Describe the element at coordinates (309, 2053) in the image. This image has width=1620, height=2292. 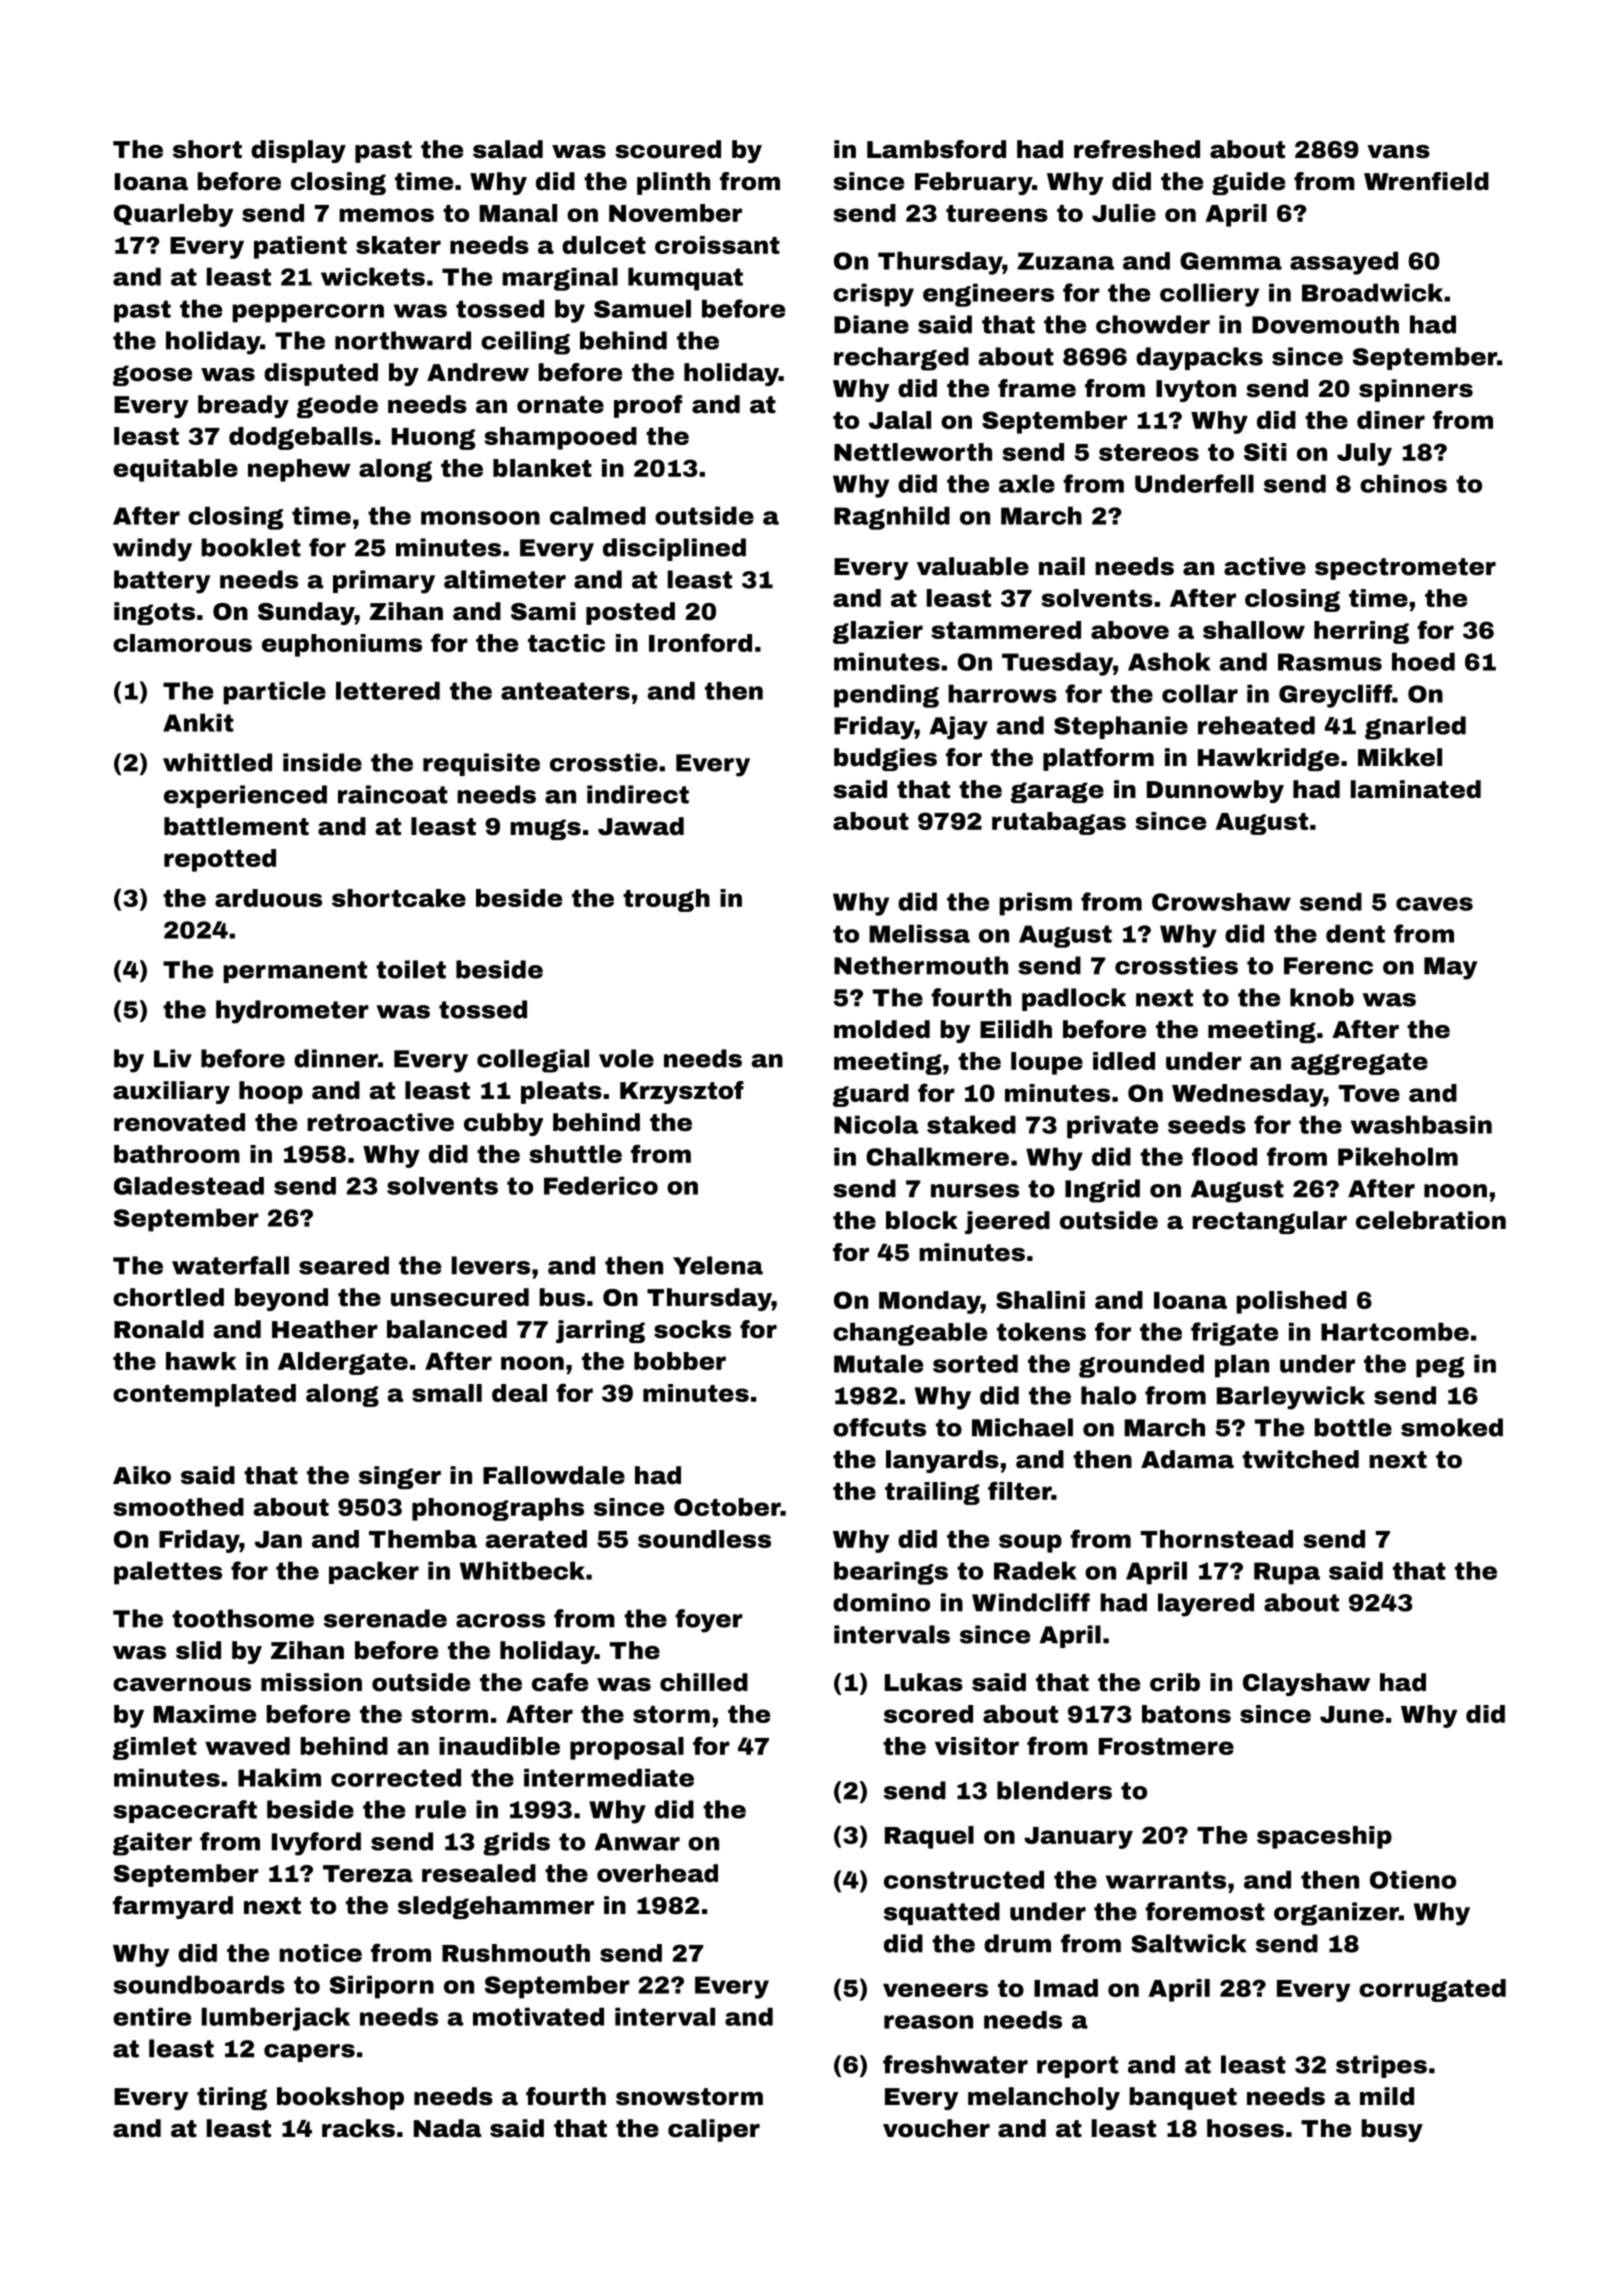
I see `capers` at that location.
